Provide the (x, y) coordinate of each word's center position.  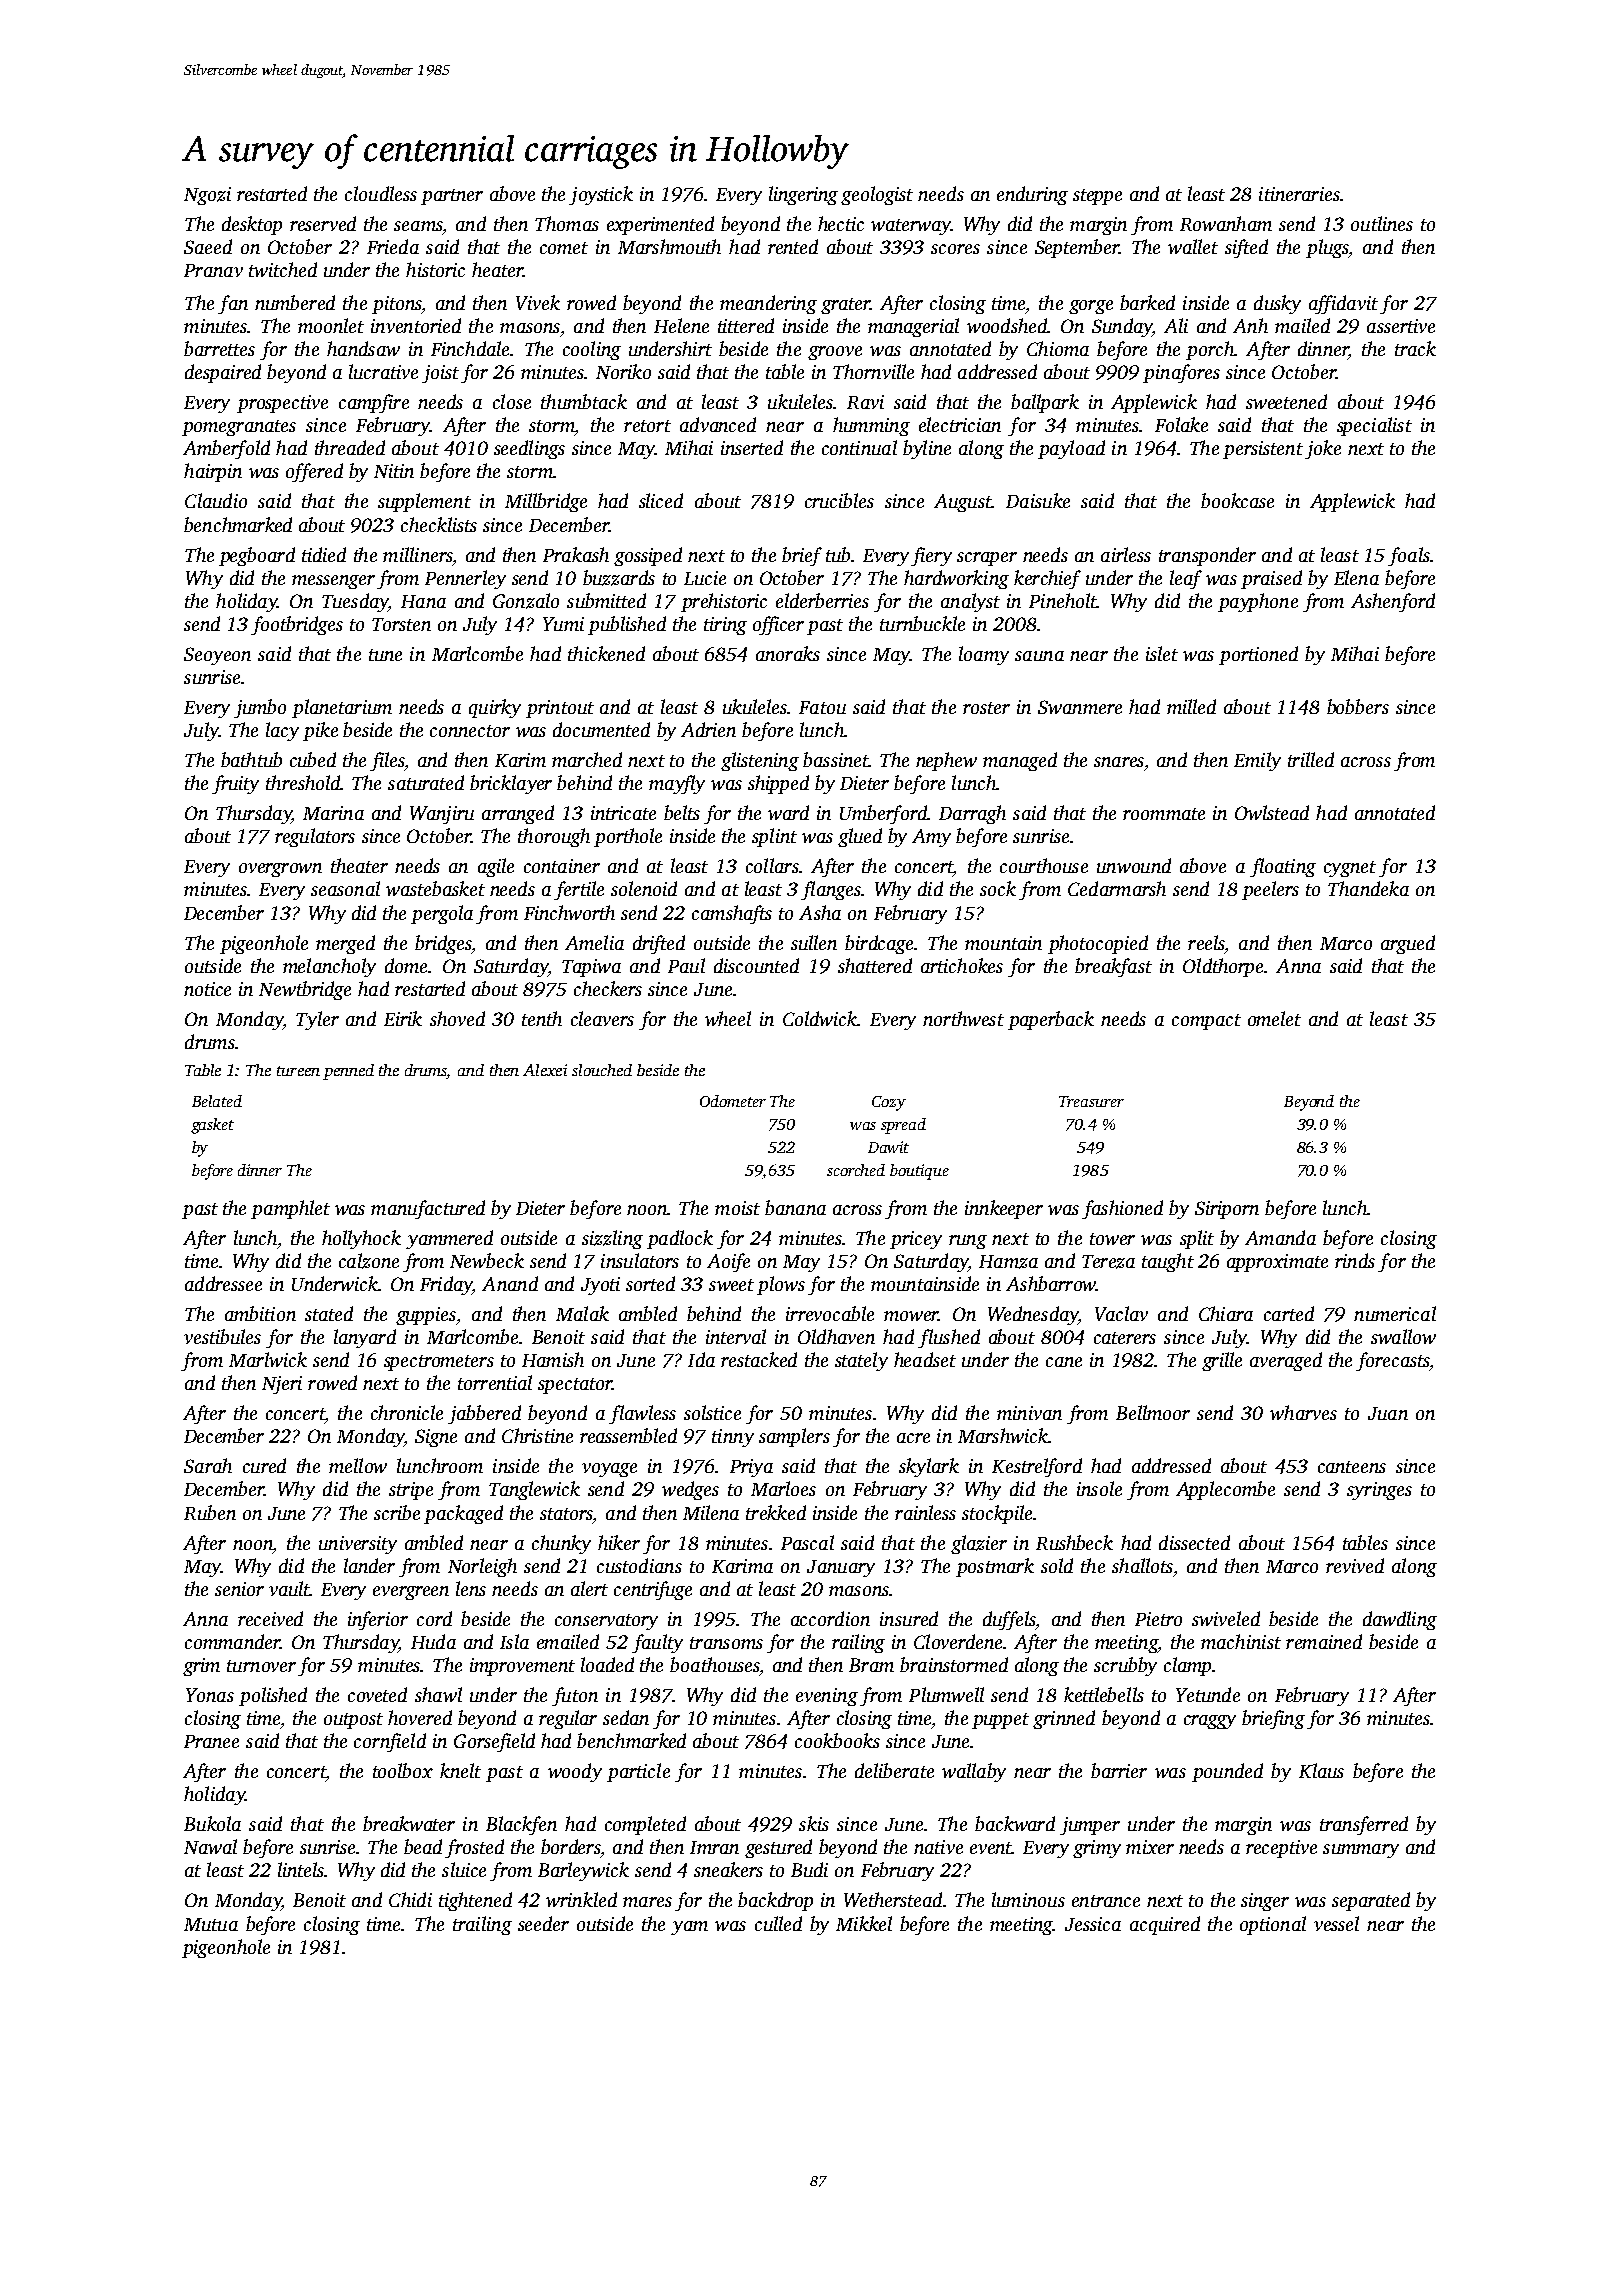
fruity (235, 784)
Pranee (211, 1741)
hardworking (956, 579)
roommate (1164, 814)
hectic (841, 223)
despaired (223, 373)
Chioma (1058, 348)
